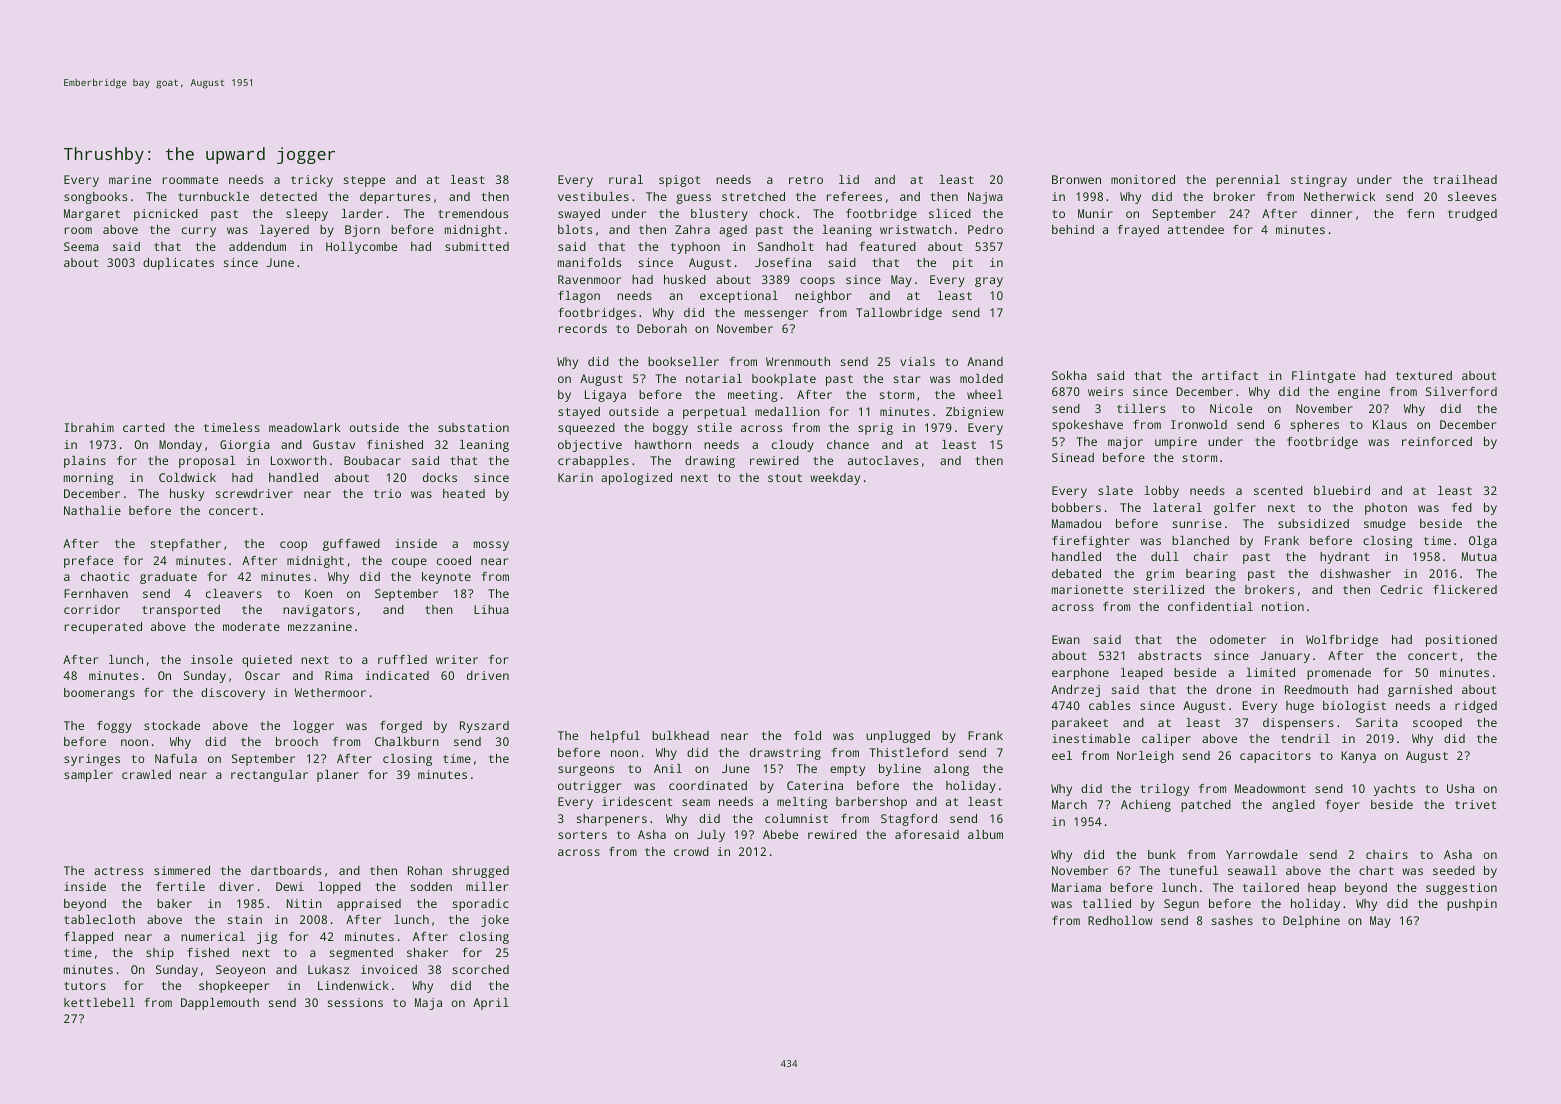 This document has height=1104, width=1561. What do you see at coordinates (719, 215) in the document?
I see `blustery` at bounding box center [719, 215].
